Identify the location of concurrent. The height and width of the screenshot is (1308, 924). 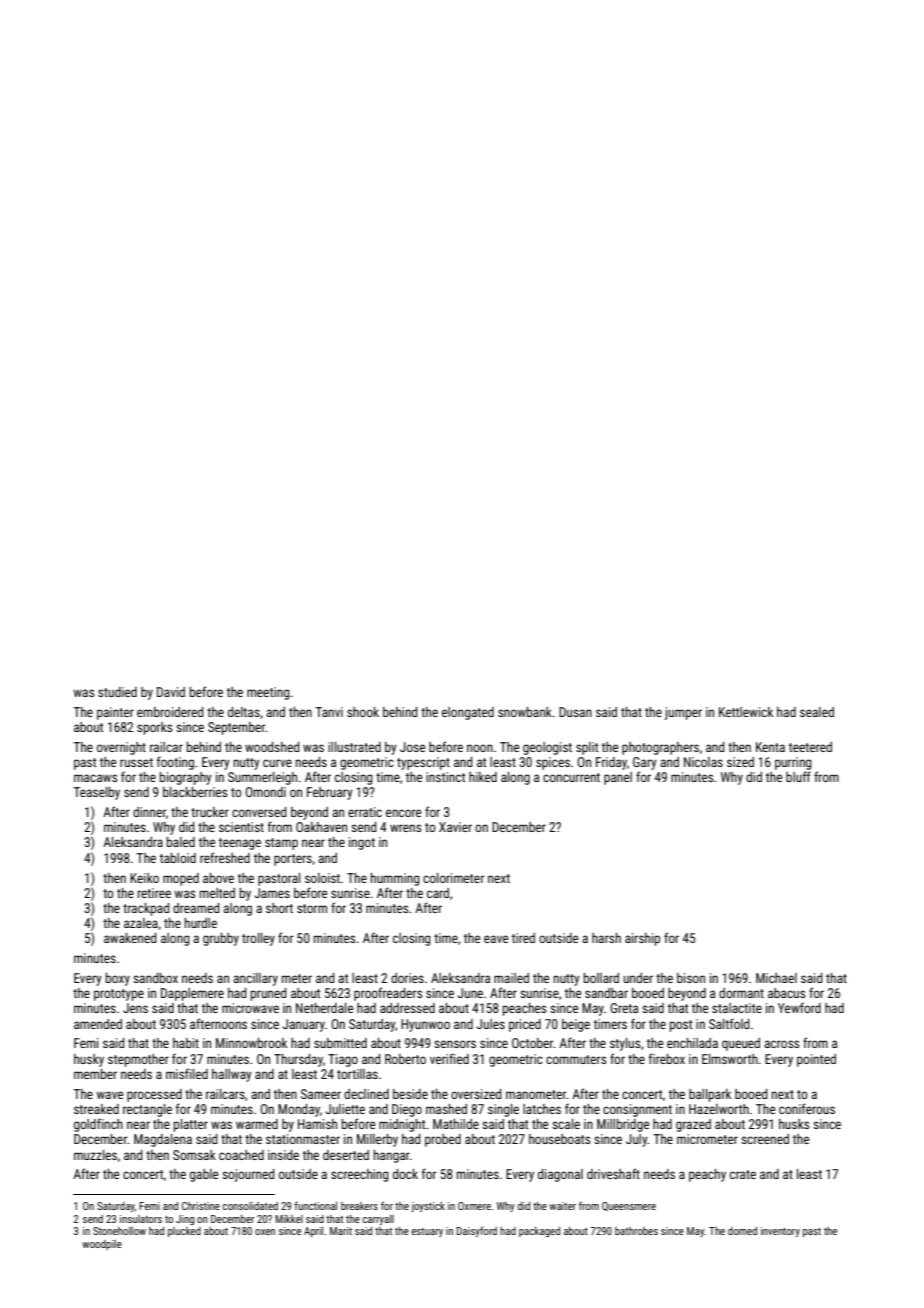
(571, 777).
